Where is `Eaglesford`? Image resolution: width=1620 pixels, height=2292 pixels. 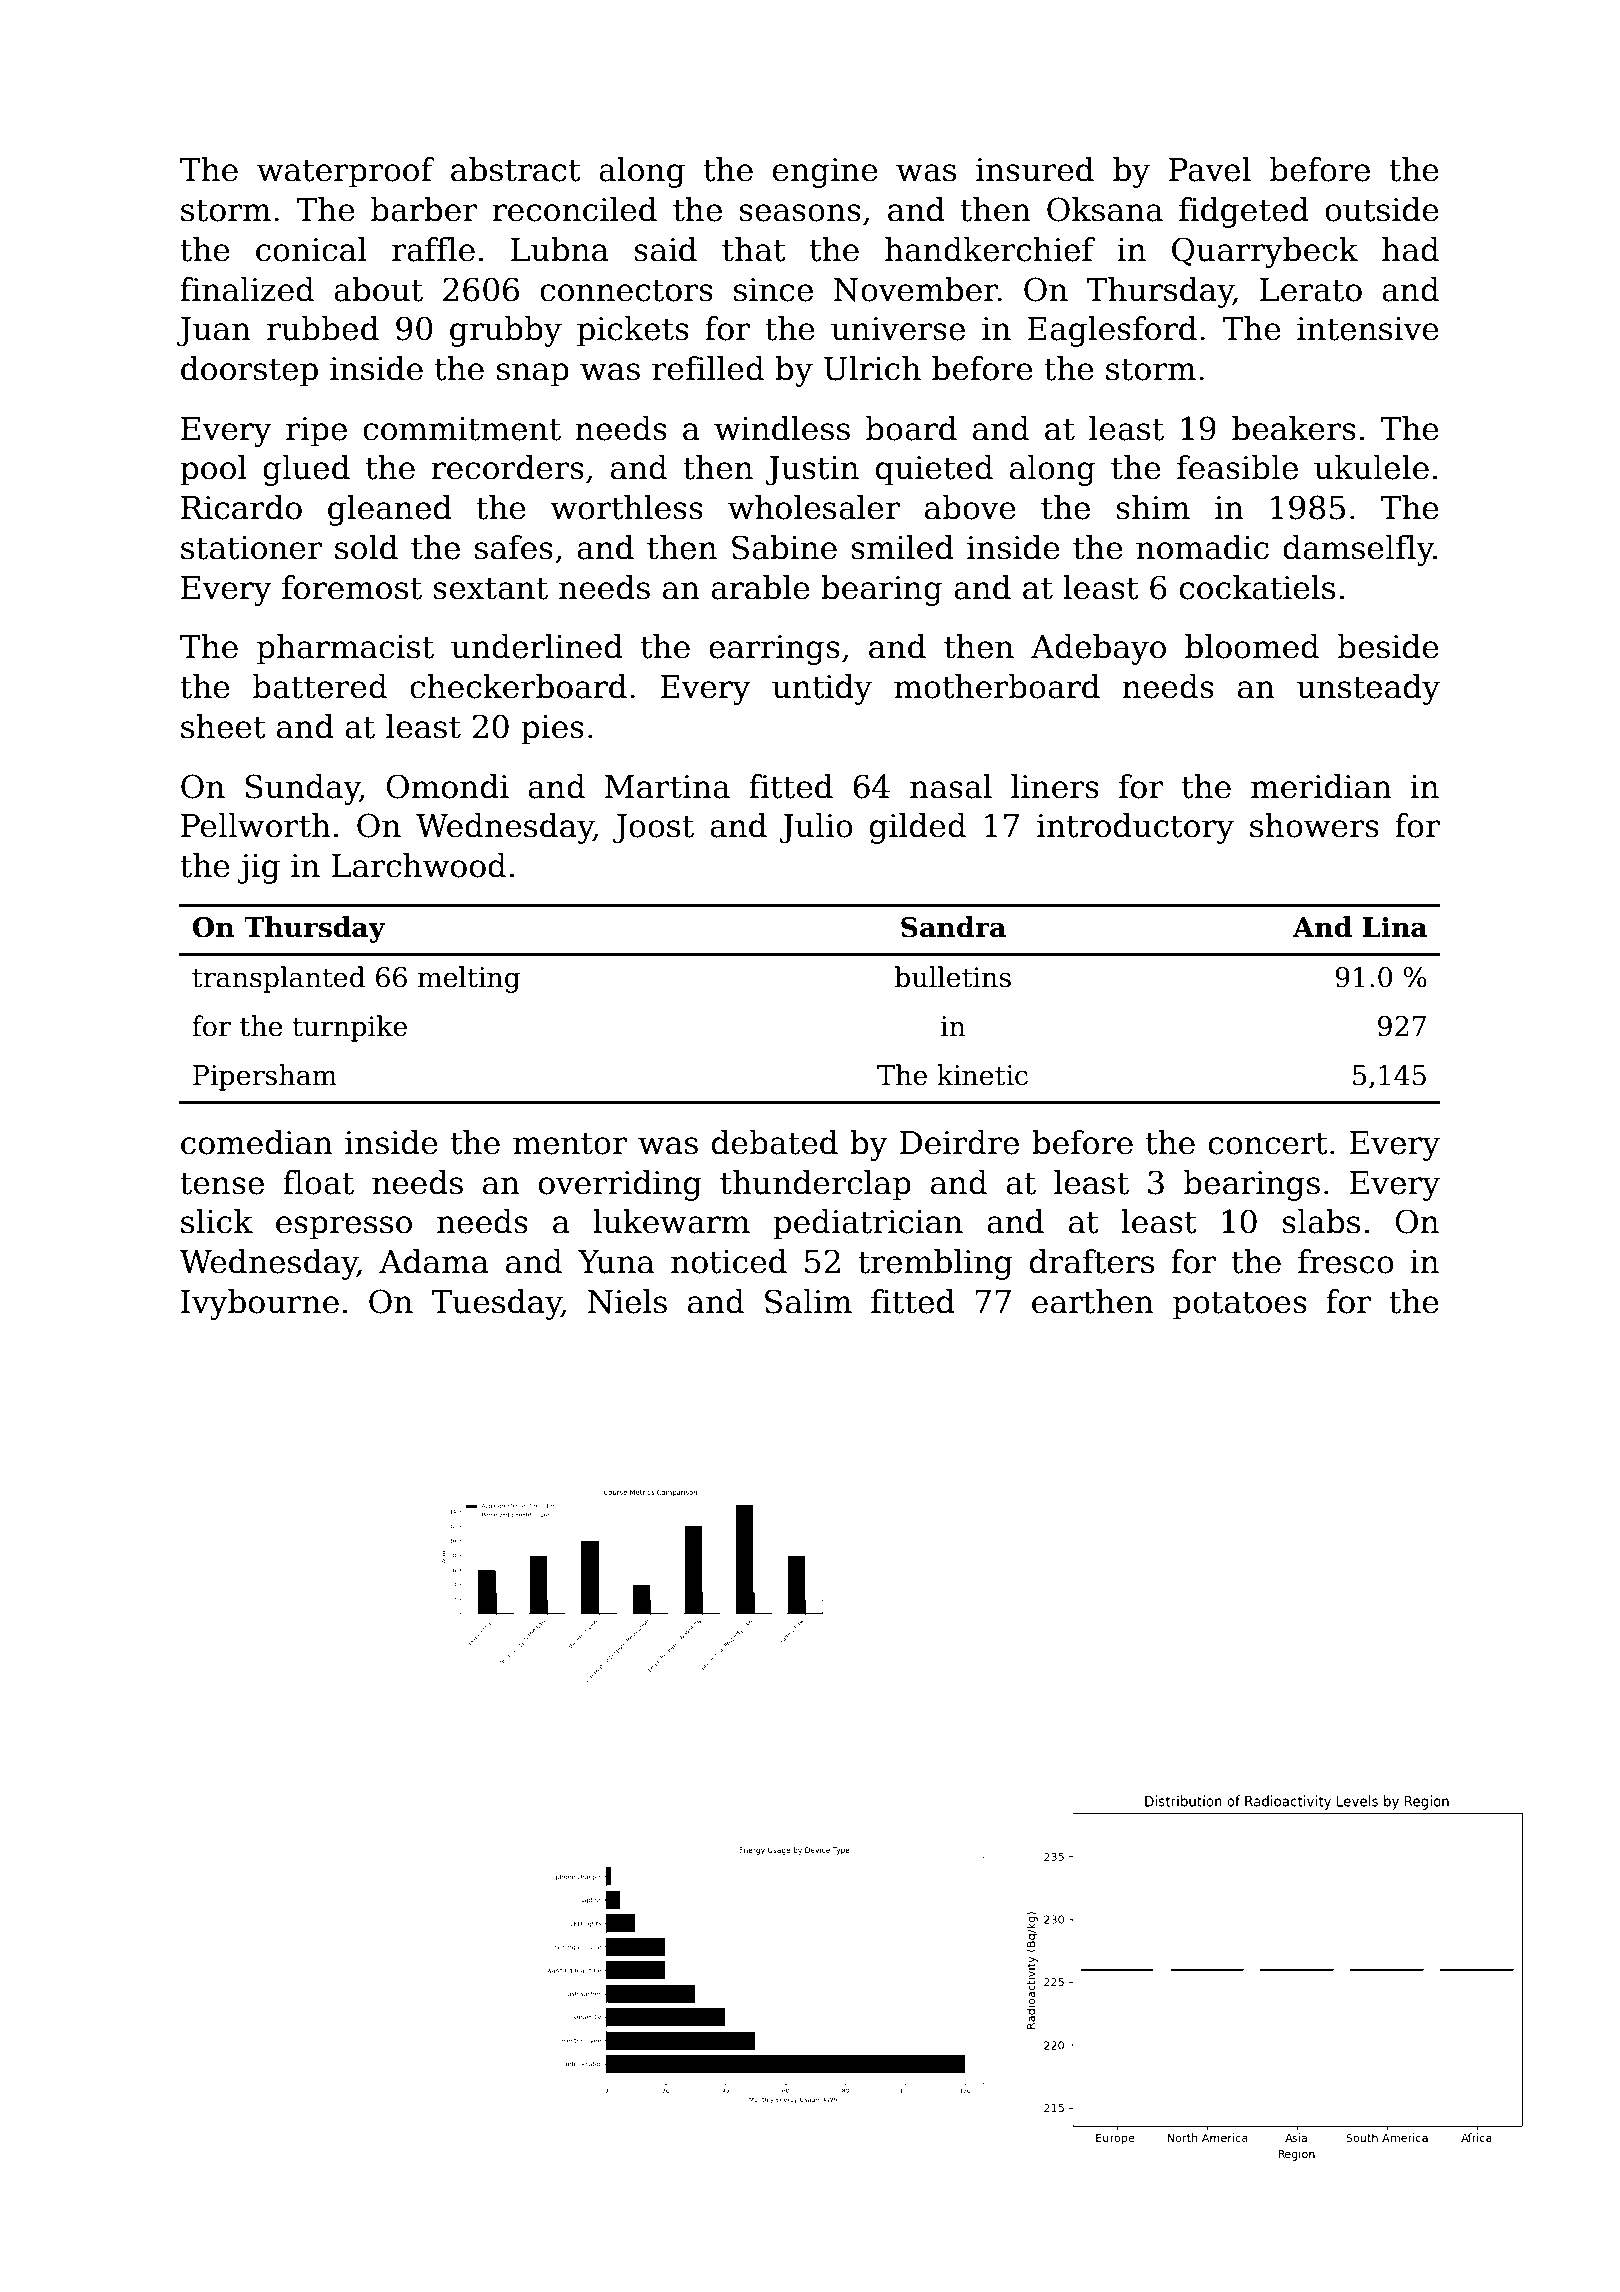 Eaglesford is located at coordinates (1112, 331).
